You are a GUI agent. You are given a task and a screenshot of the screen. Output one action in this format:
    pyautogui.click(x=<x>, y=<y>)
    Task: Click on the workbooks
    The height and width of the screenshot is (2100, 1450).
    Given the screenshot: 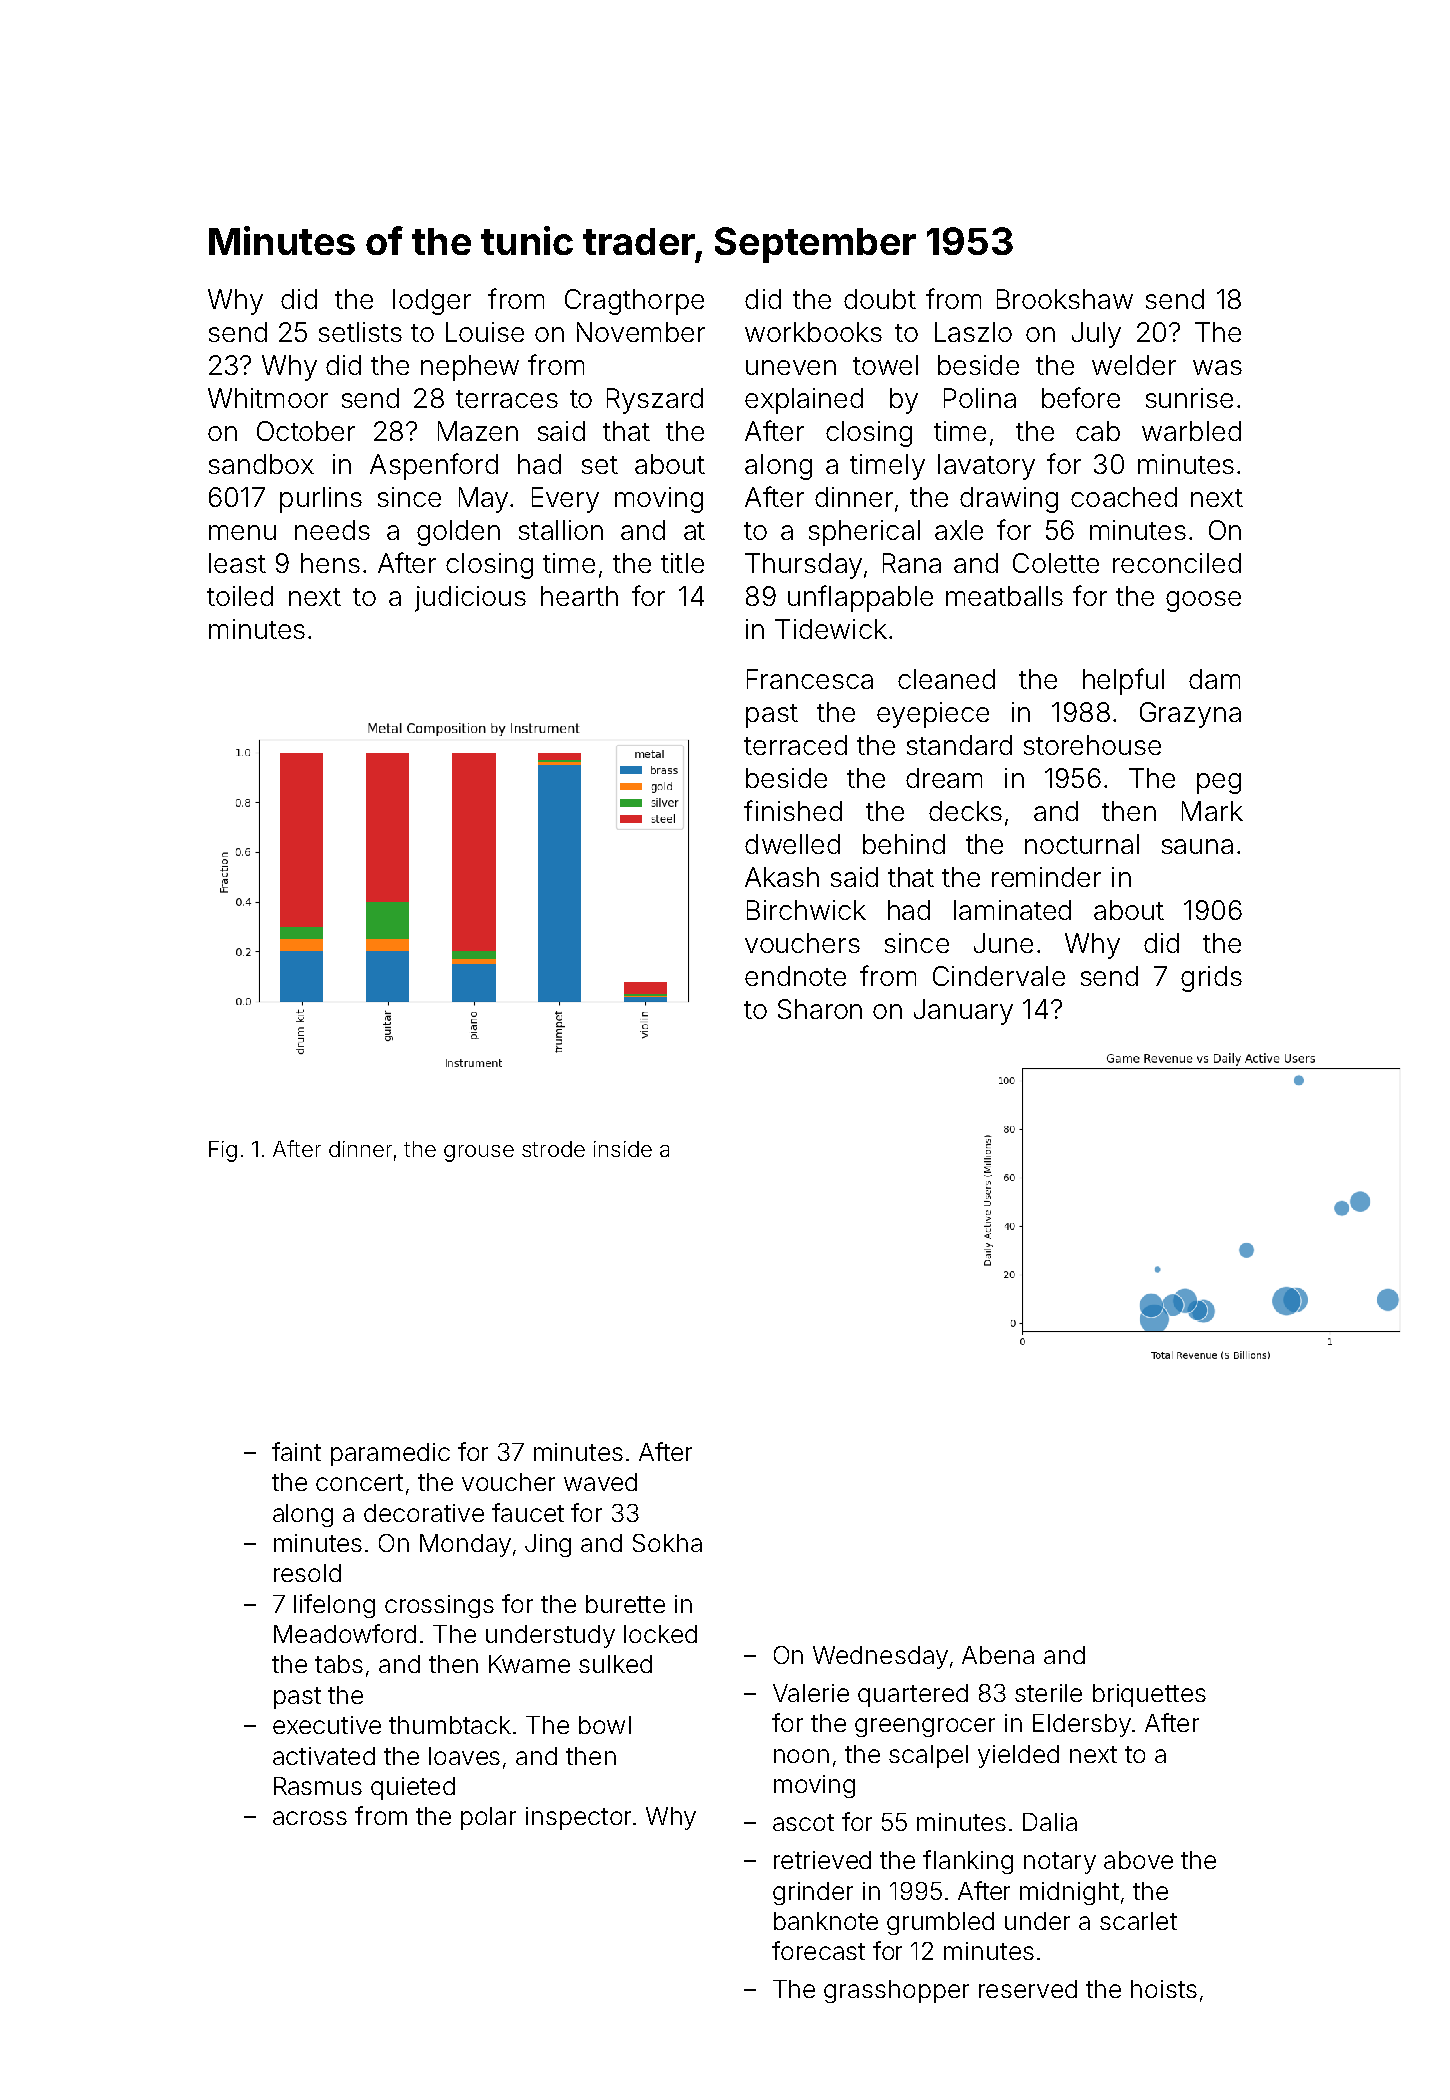 What is the action you would take?
    pyautogui.click(x=813, y=332)
